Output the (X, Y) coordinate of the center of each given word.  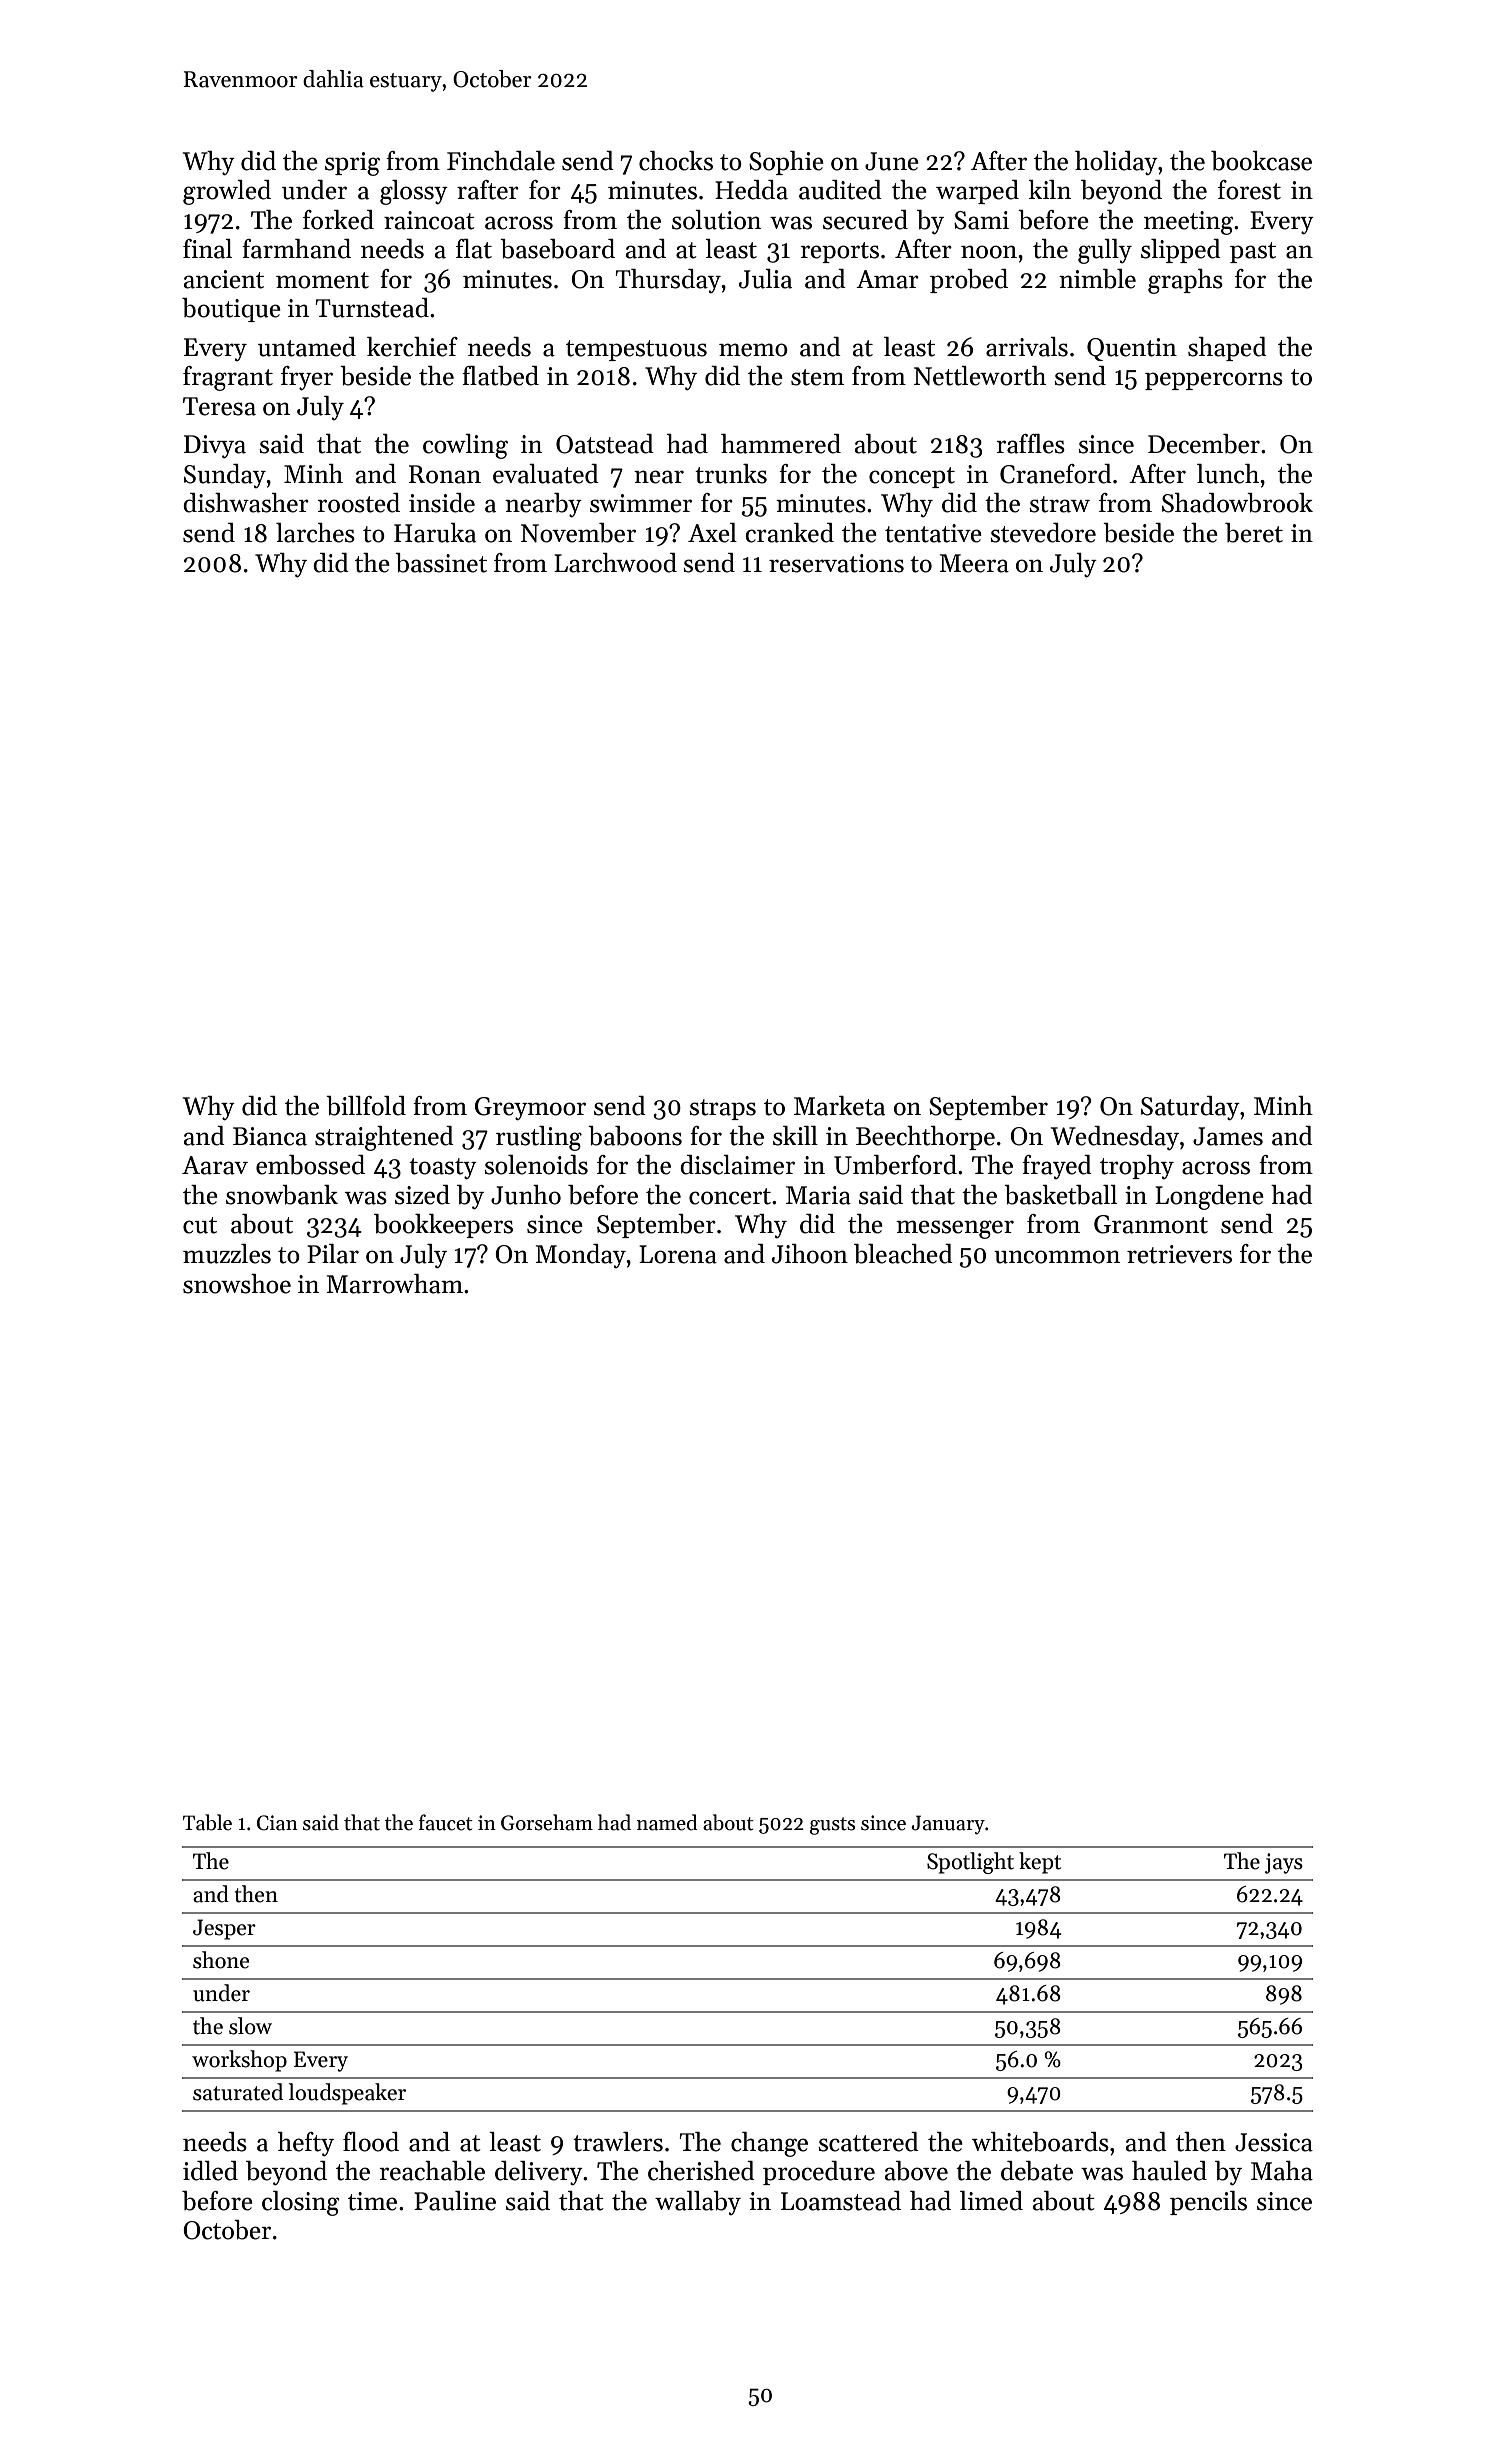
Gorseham (547, 1822)
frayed (1057, 1167)
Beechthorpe (925, 1138)
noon (989, 252)
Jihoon (810, 1254)
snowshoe (237, 1284)
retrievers (1179, 1254)
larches (315, 533)
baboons (635, 1136)
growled (227, 192)
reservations (836, 563)
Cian (277, 1823)
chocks (676, 161)
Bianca (270, 1136)
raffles (1031, 444)
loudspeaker (347, 2094)
